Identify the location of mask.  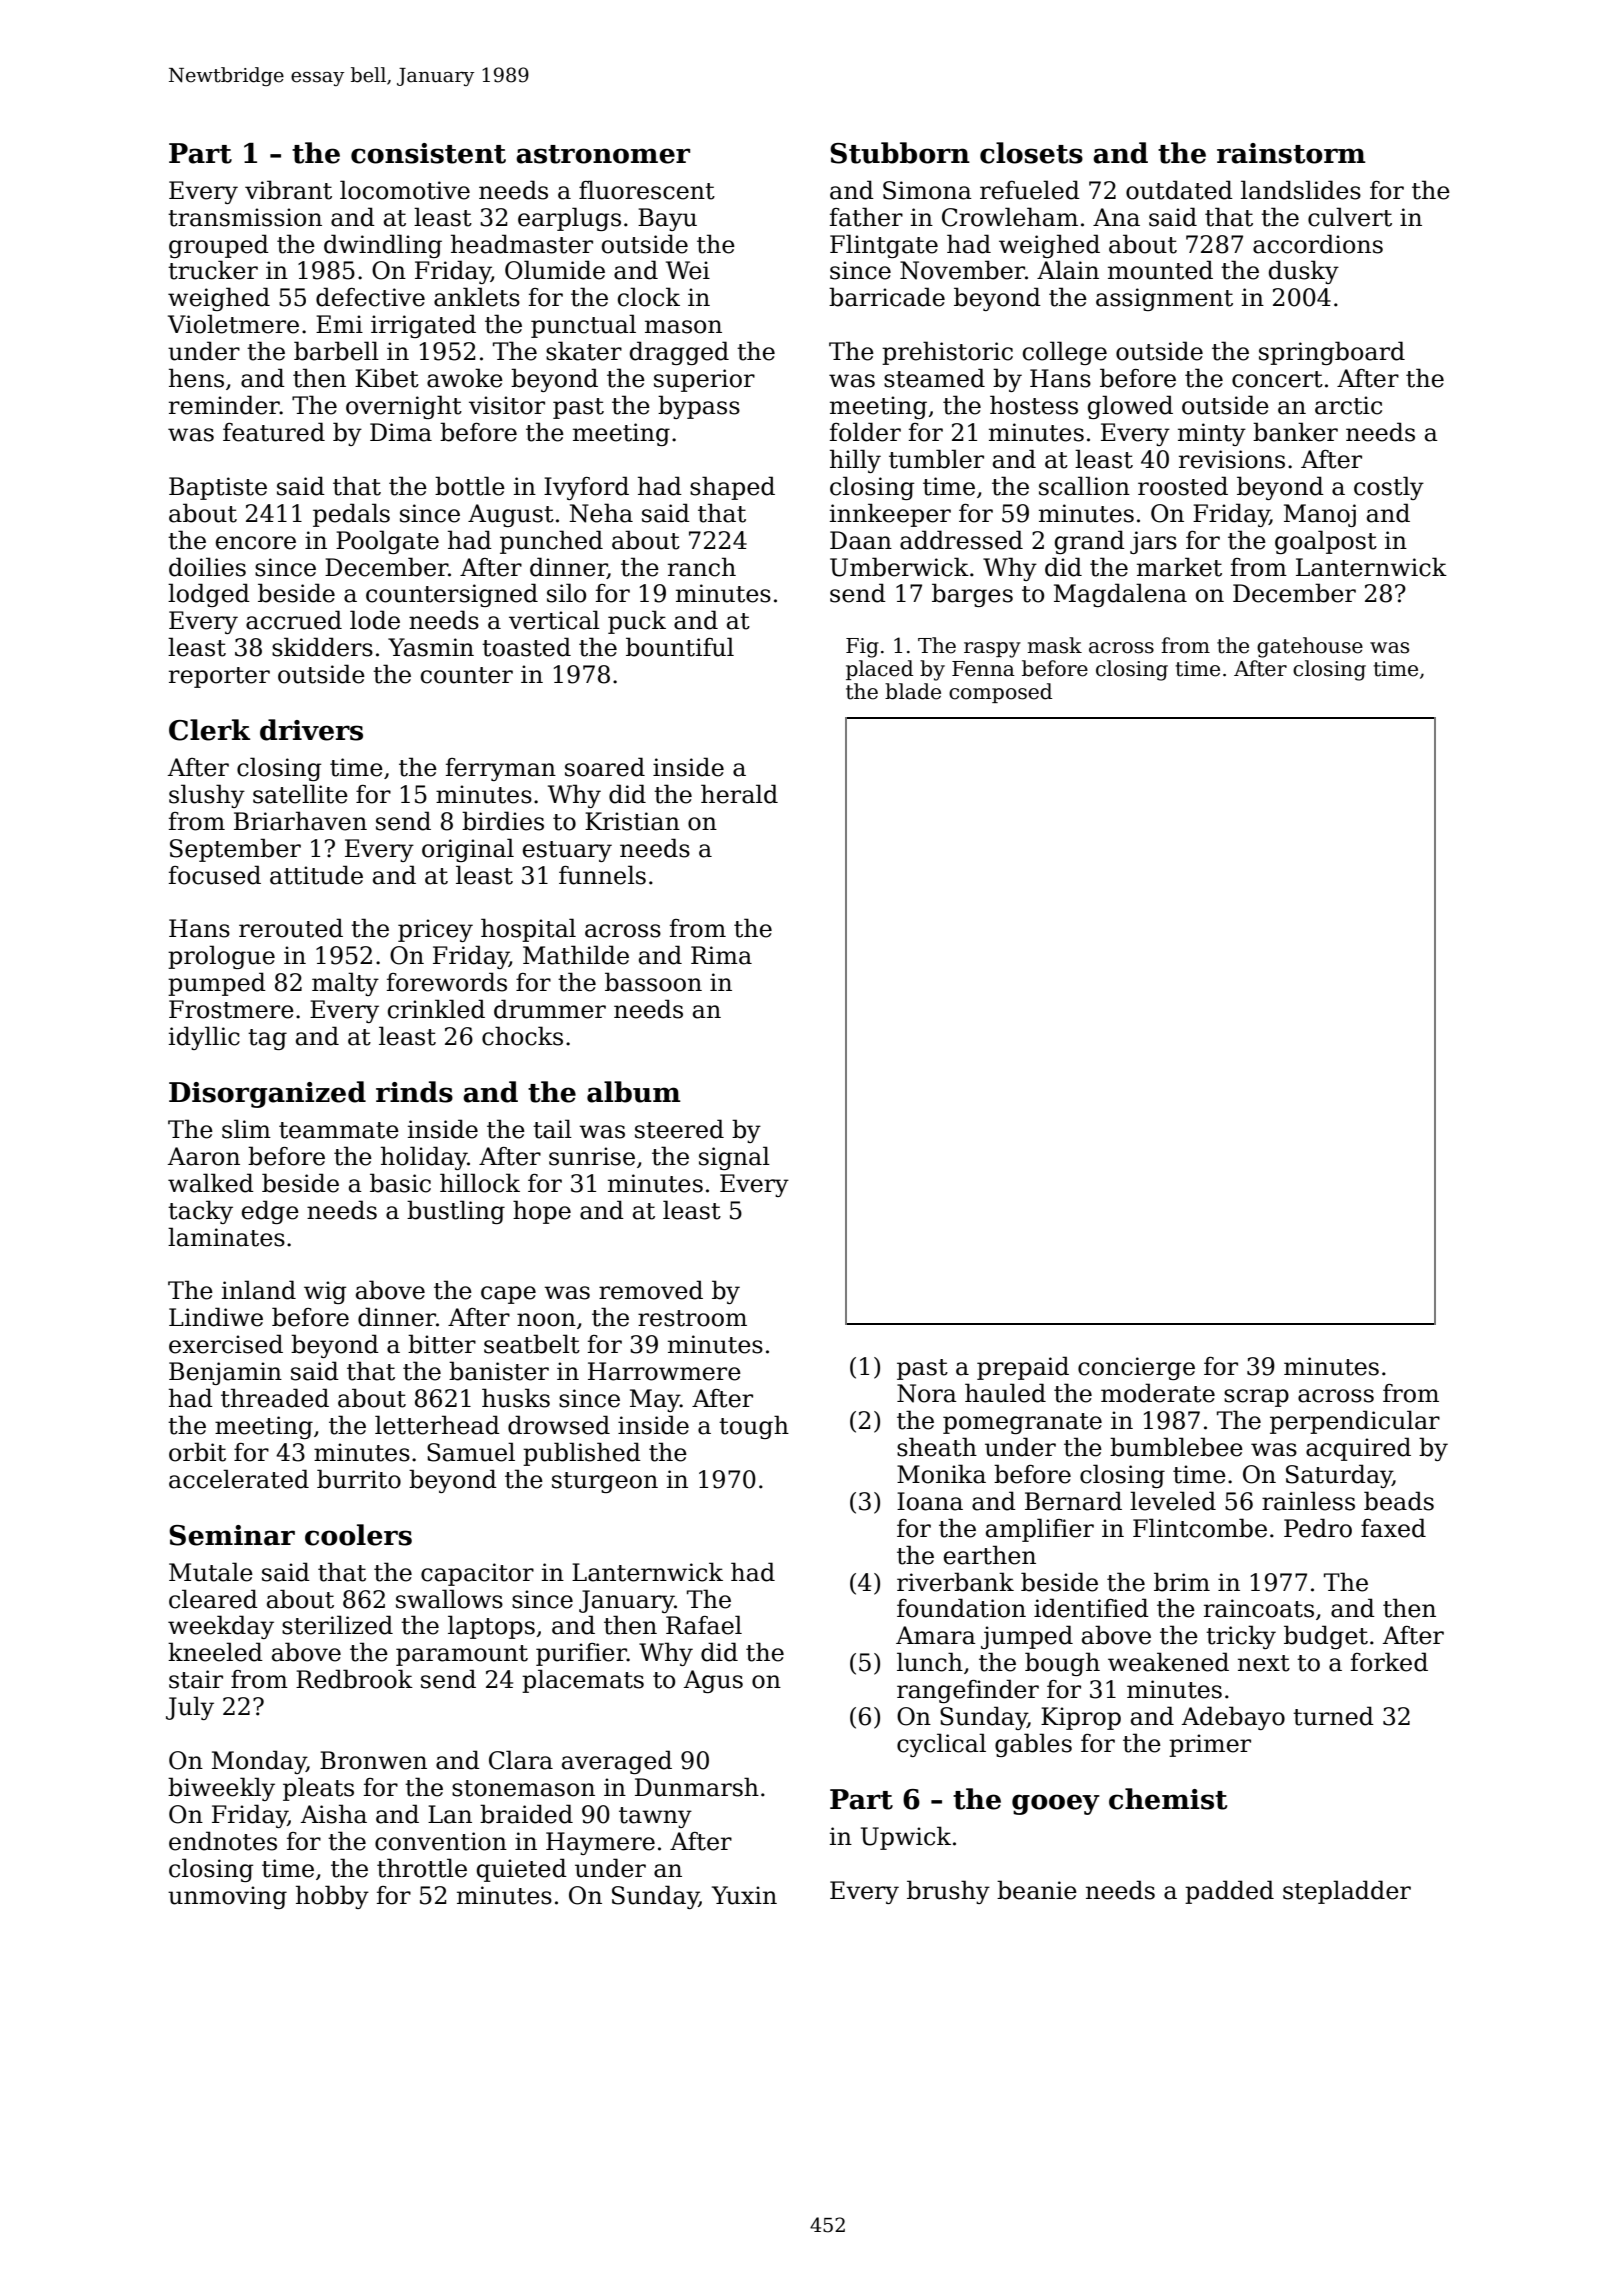
(1055, 645).
